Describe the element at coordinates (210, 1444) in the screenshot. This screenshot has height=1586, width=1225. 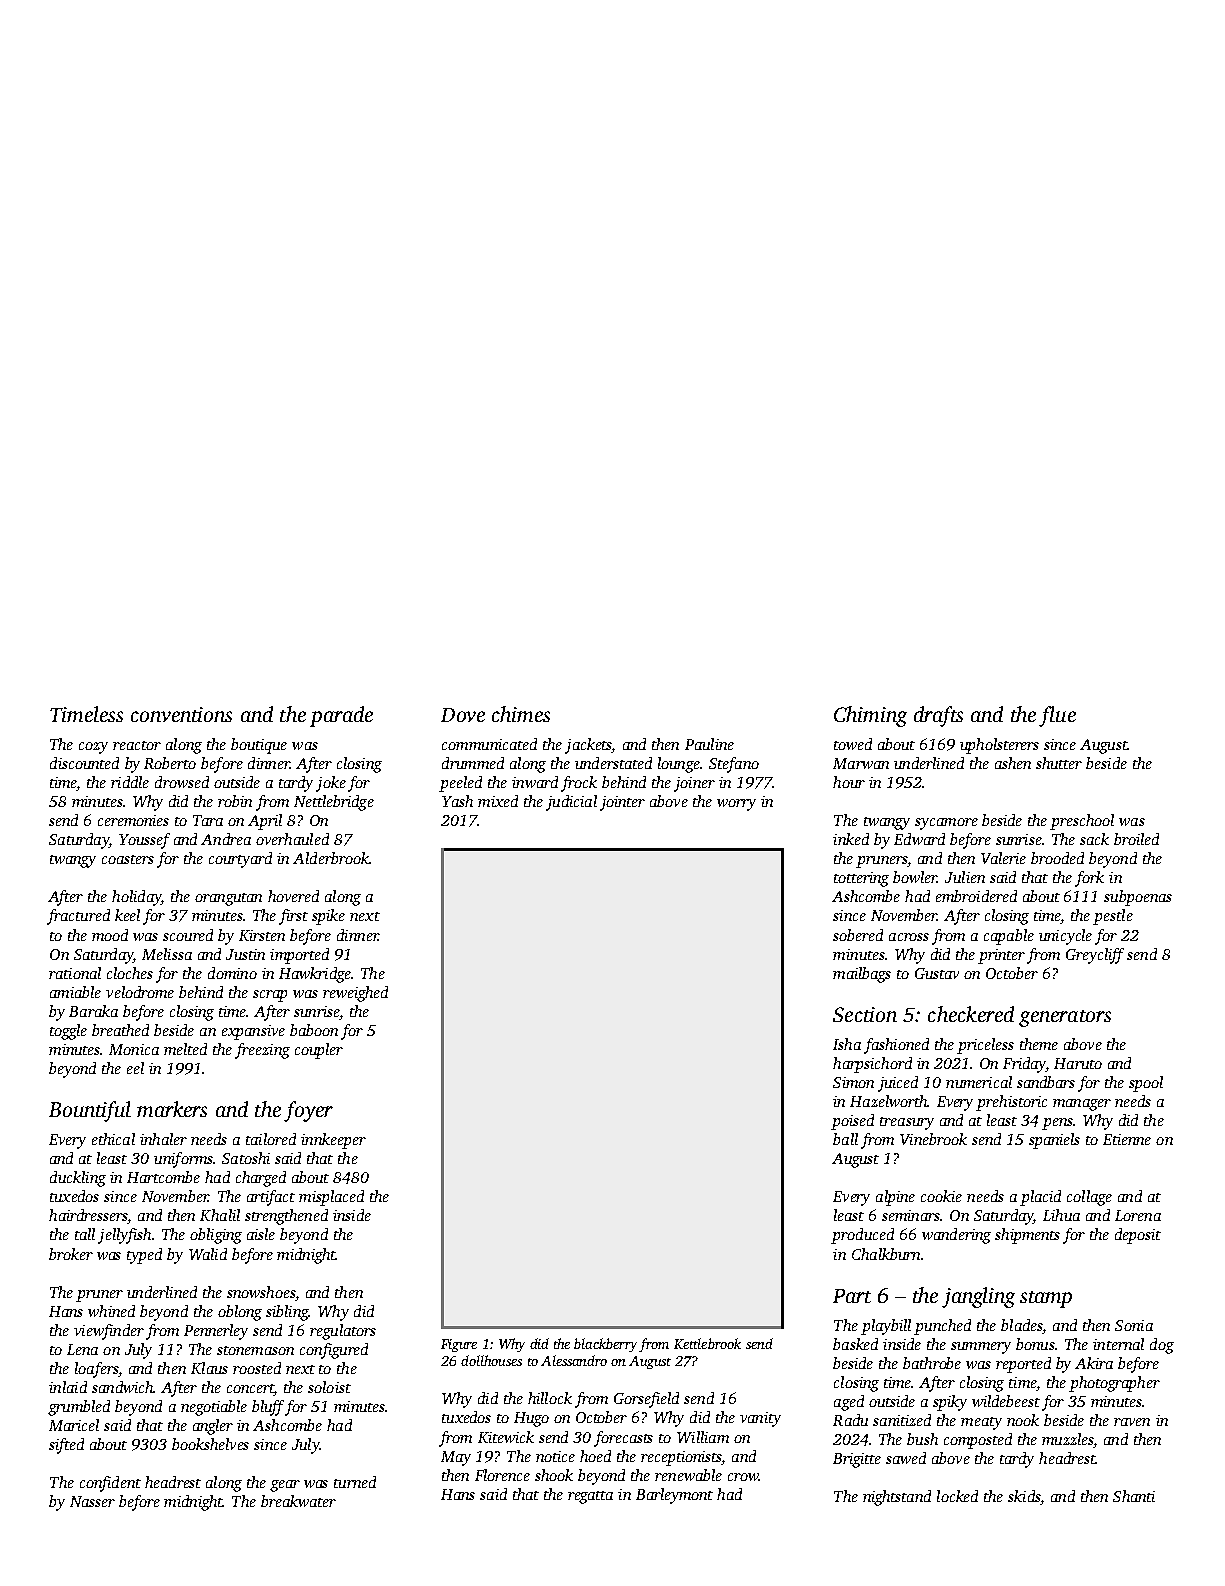
I see `bookshelves` at that location.
